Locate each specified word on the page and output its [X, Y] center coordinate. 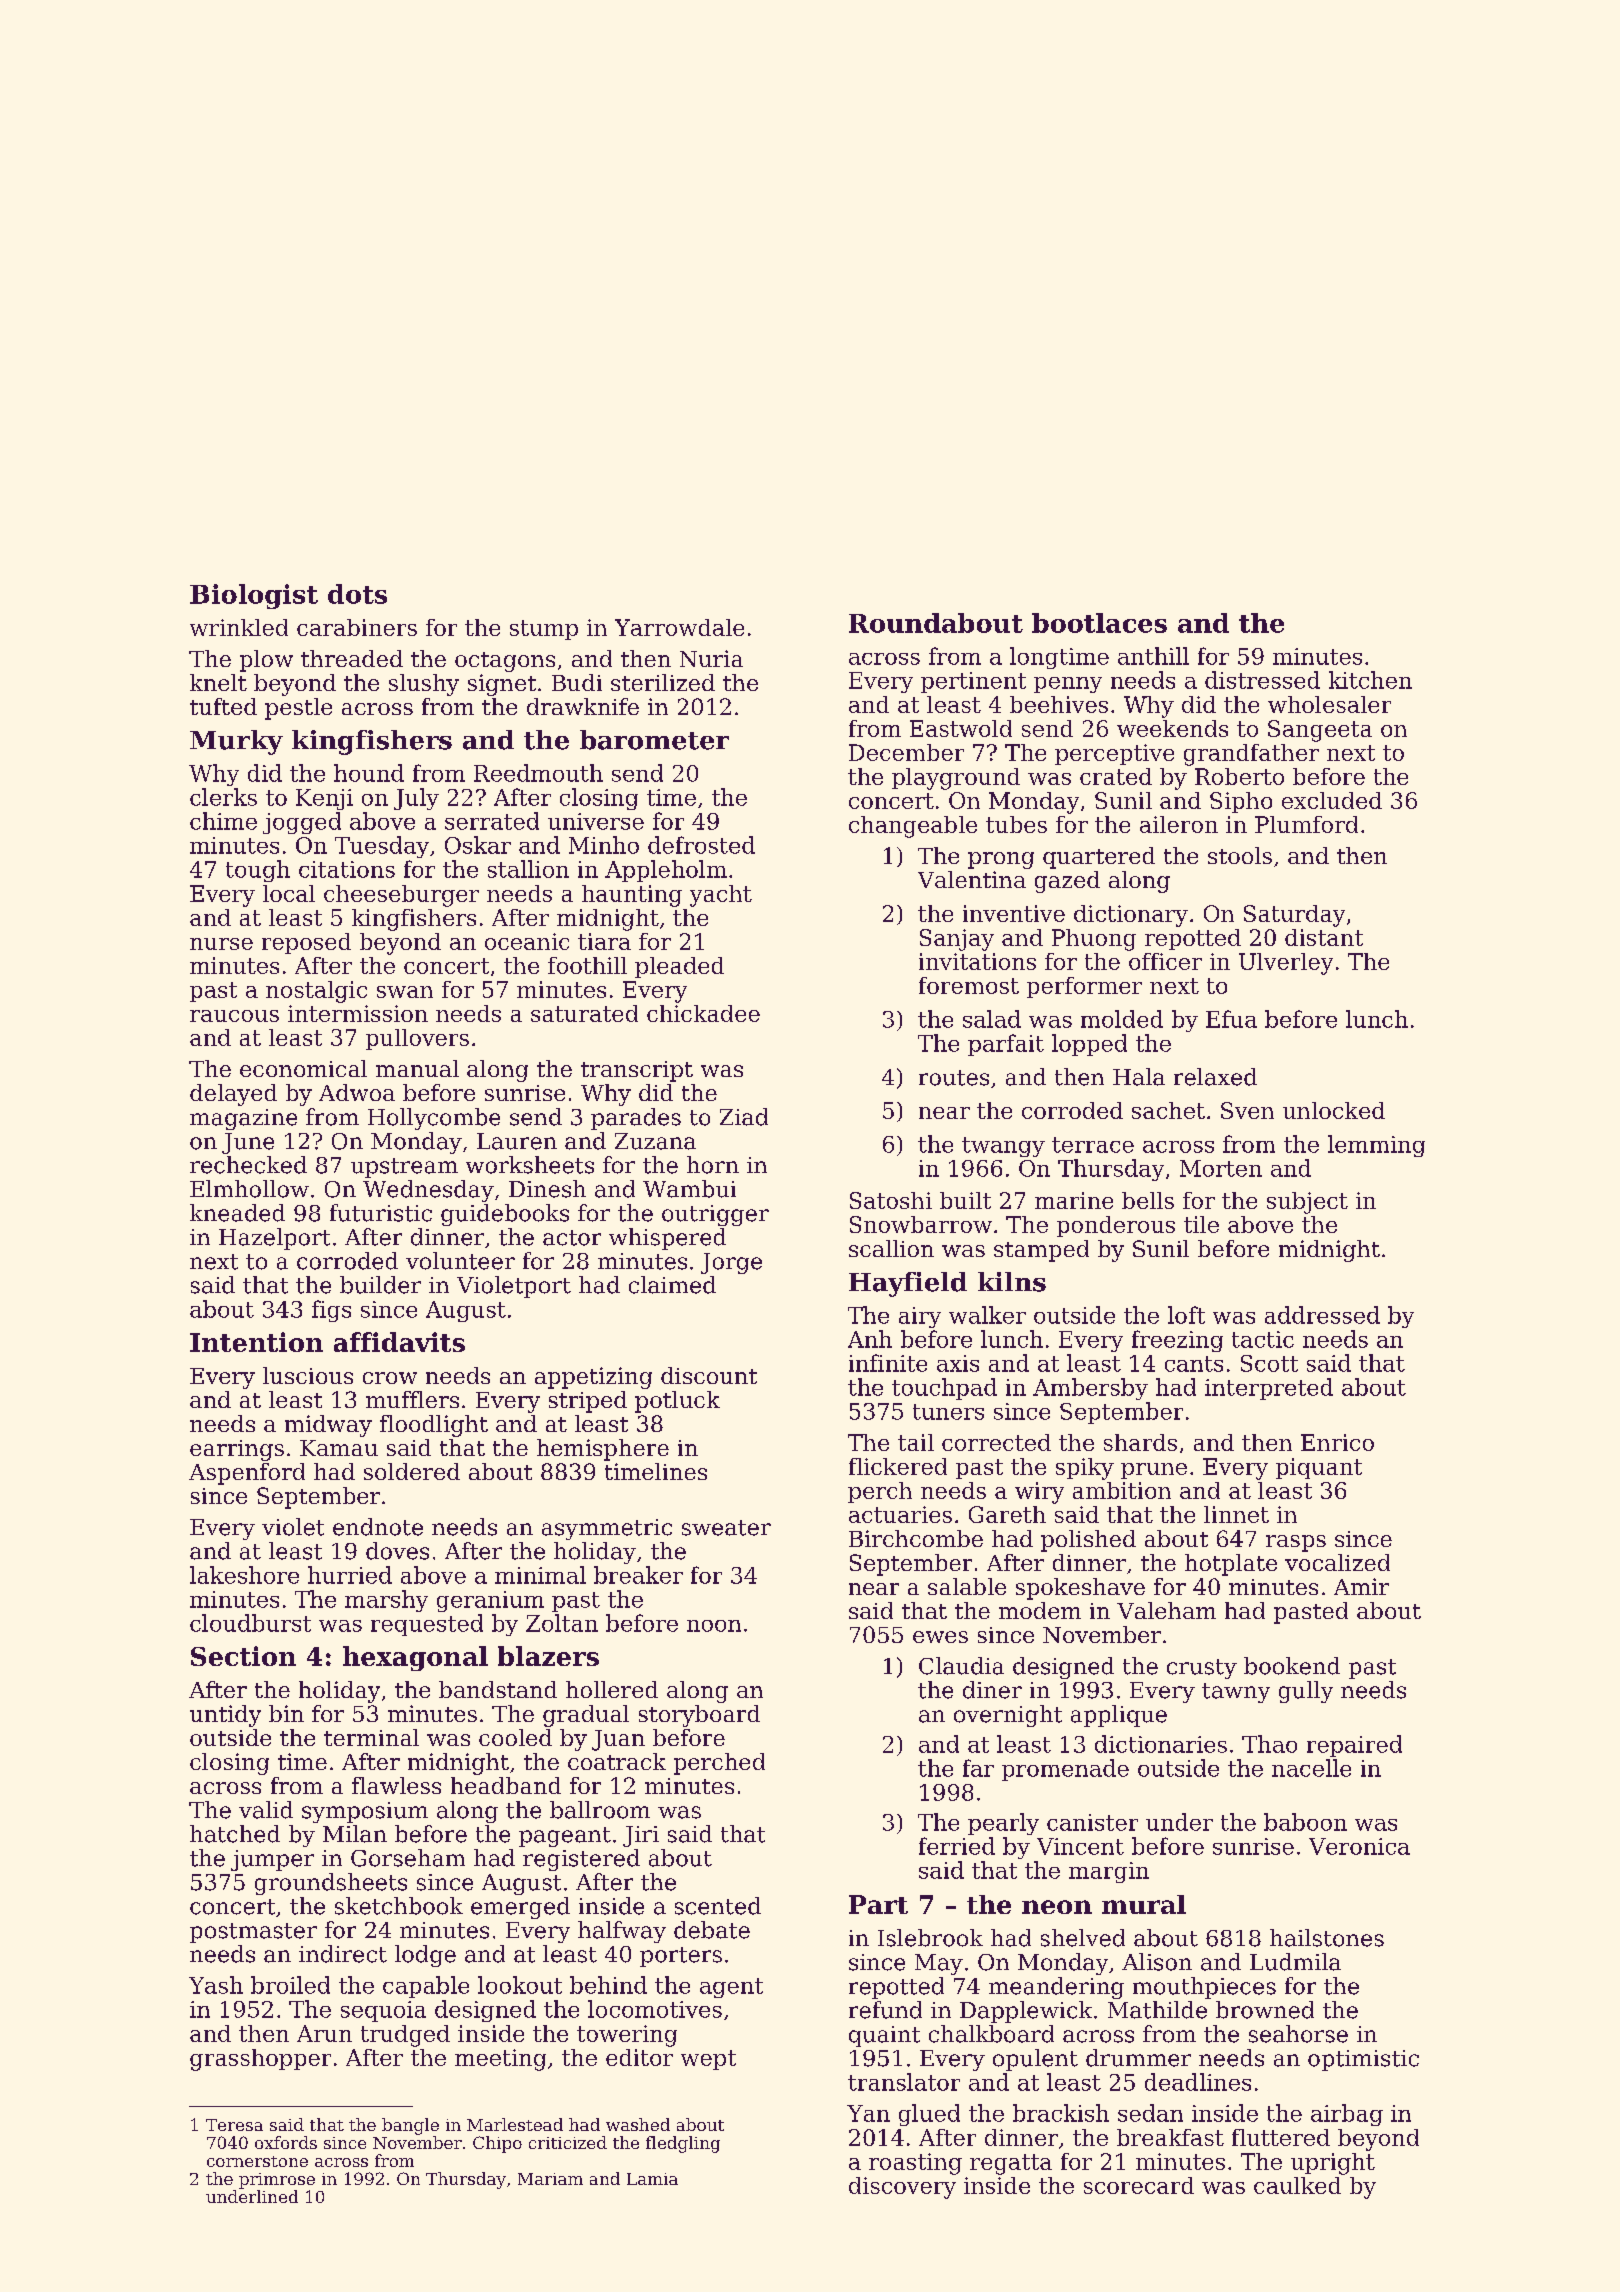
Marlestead [515, 2124]
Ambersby [1090, 1389]
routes [954, 1078]
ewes [940, 1637]
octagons [505, 662]
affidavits [399, 1342]
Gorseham [408, 1858]
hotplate [1231, 1565]
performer [1084, 987]
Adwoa [357, 1092]
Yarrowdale [679, 627]
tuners [948, 1412]
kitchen [1370, 680]
